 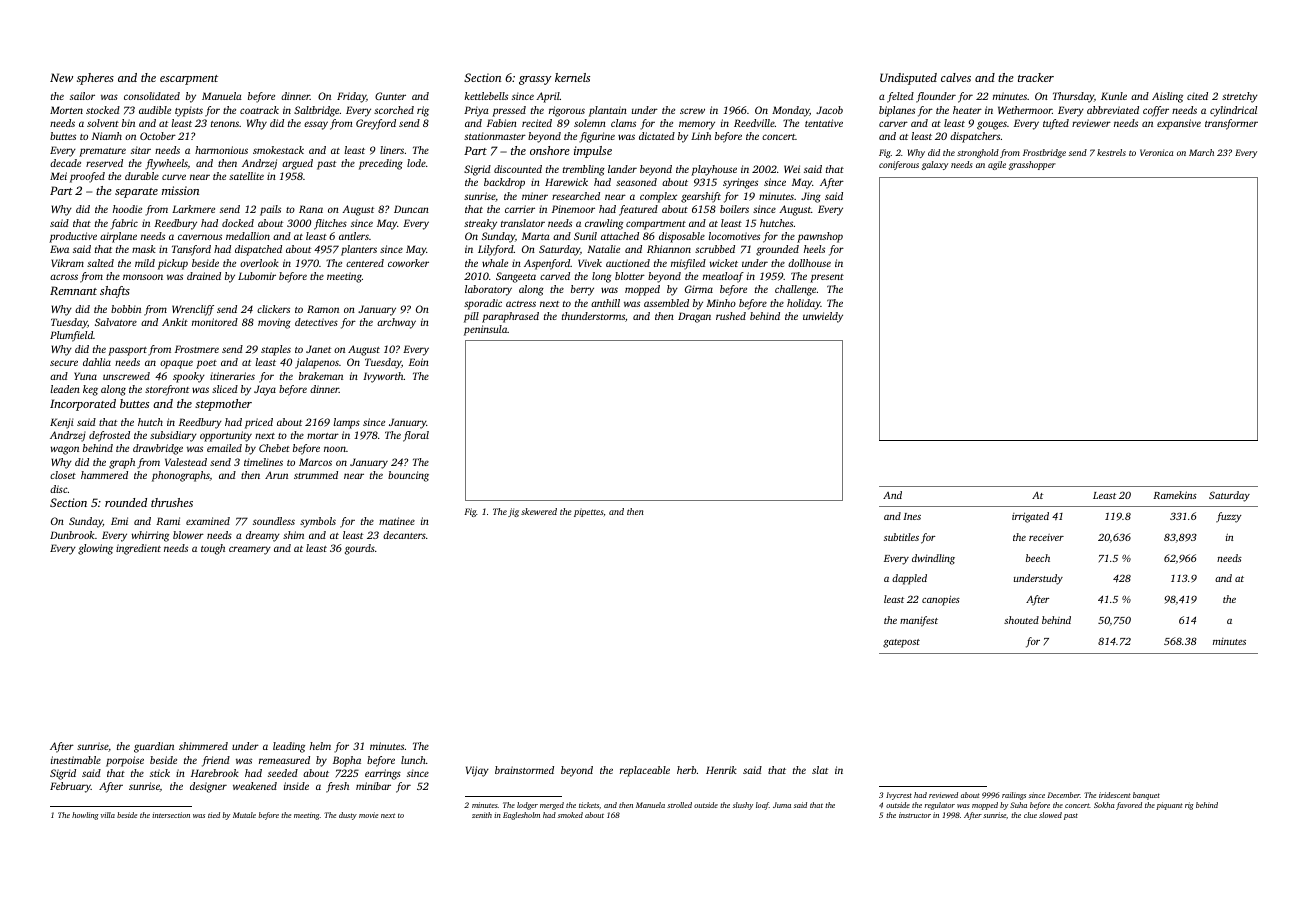 I want to click on gatepost, so click(x=901, y=643).
